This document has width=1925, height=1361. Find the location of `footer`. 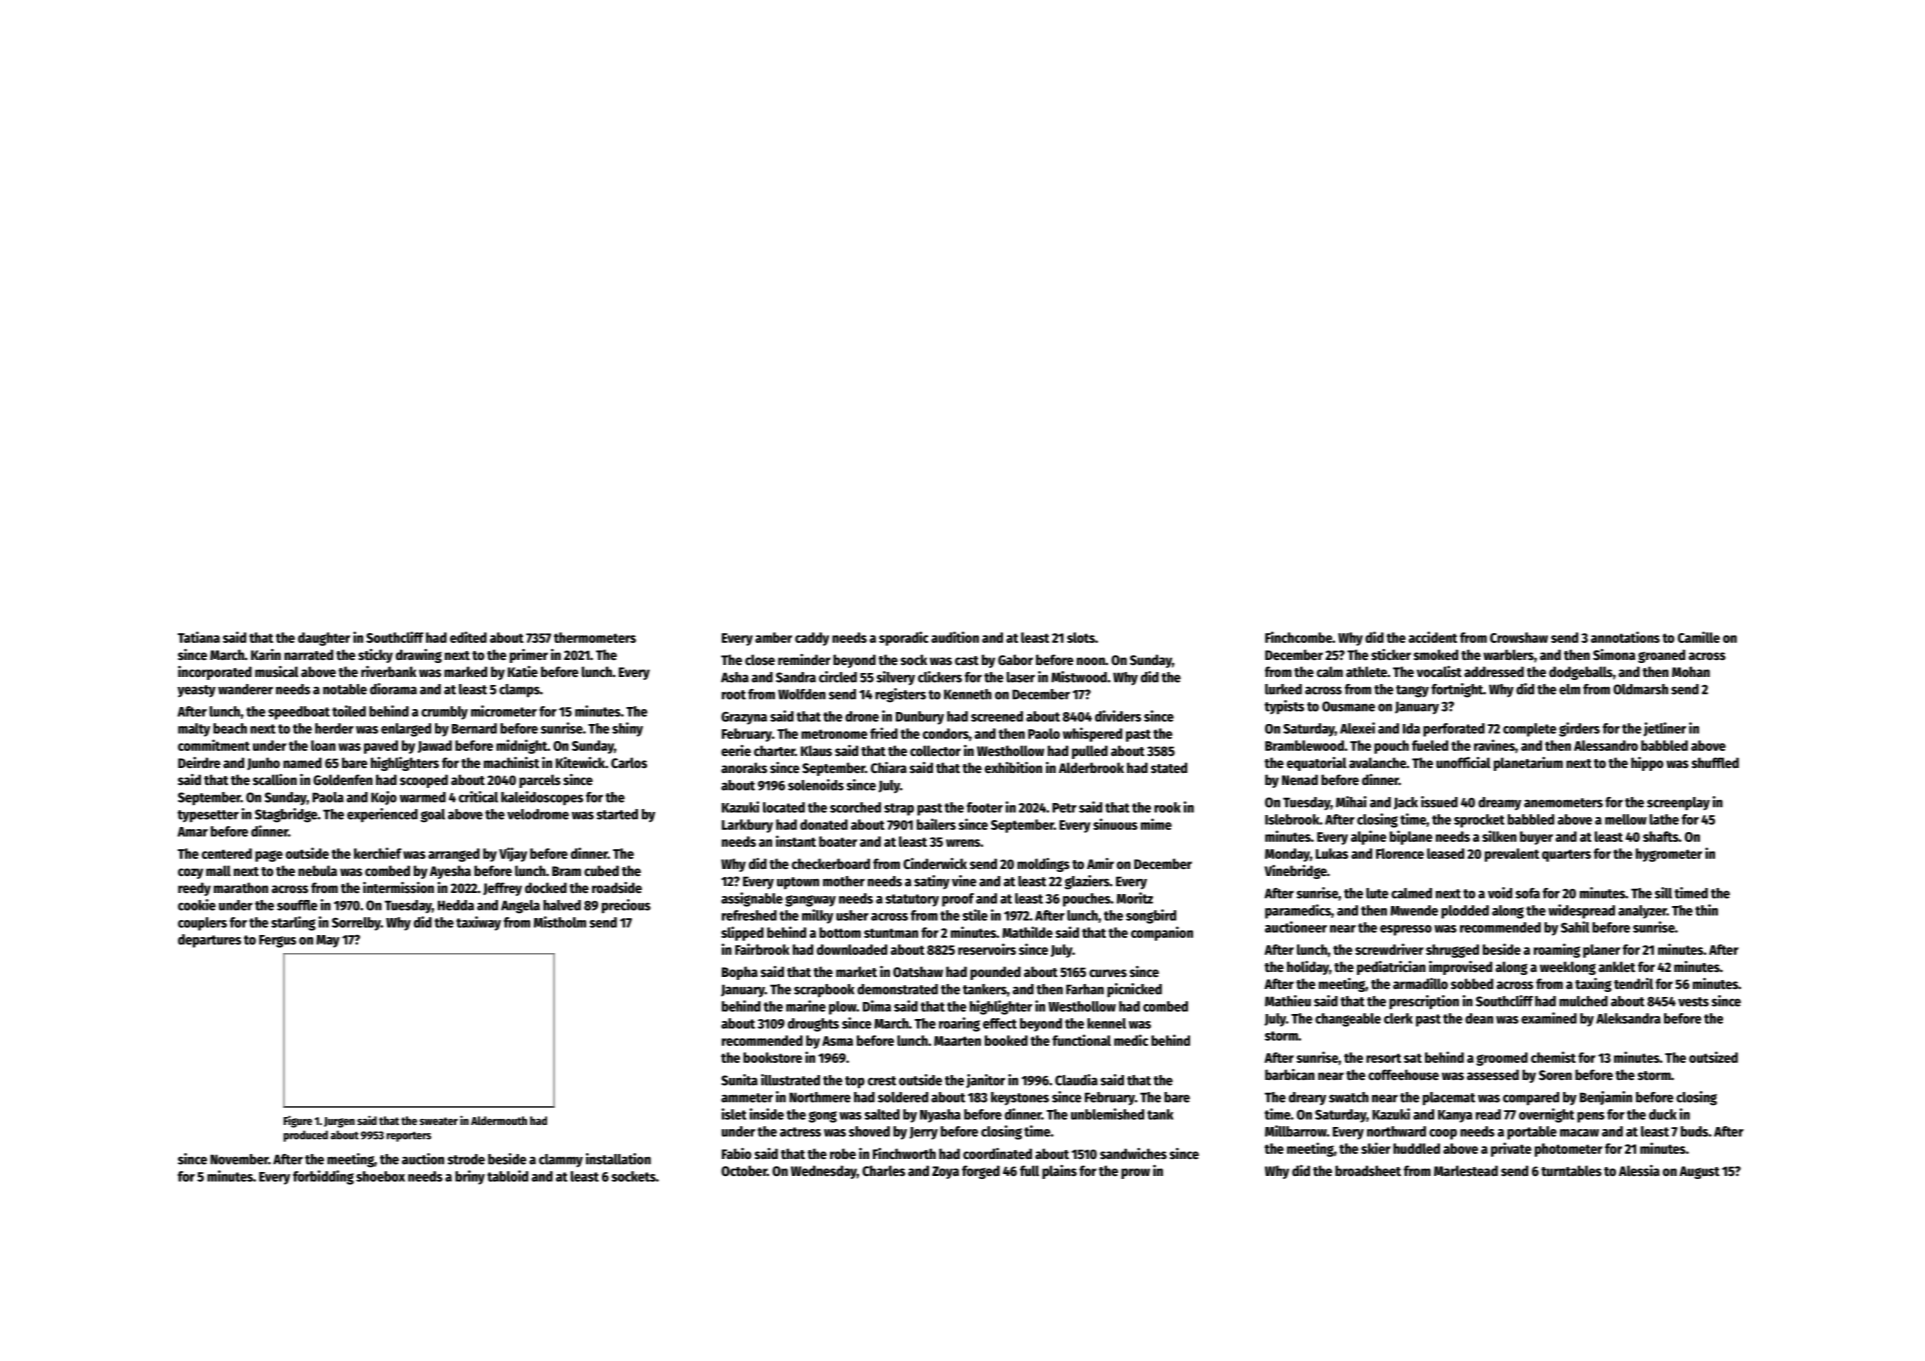

footer is located at coordinates (985, 807).
